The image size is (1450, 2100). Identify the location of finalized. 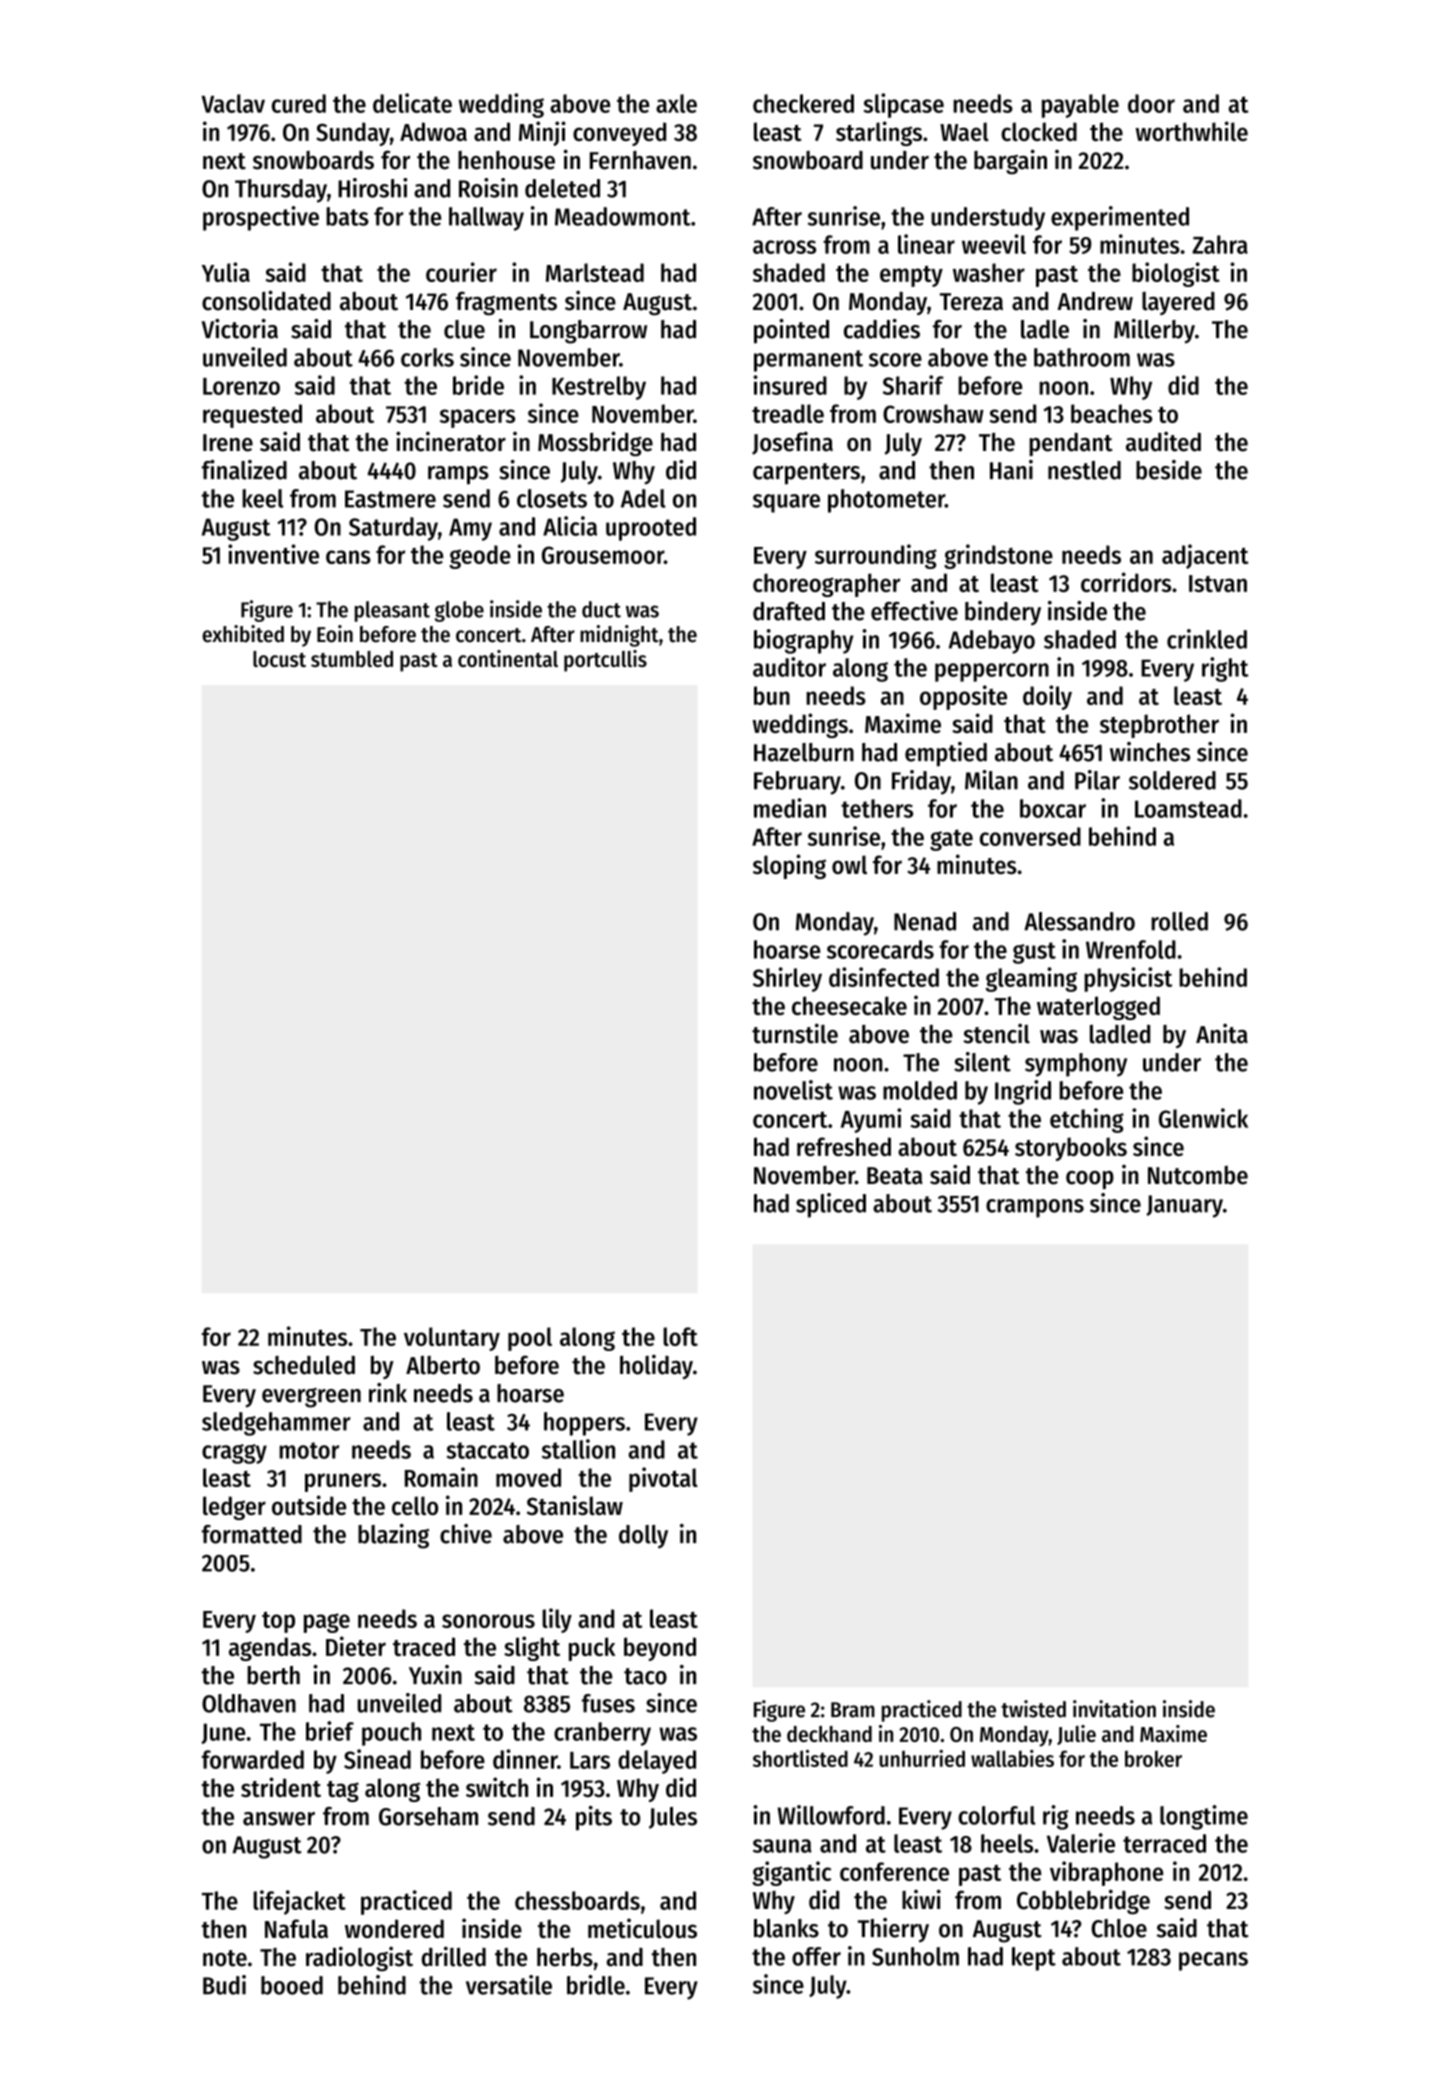
(244, 470).
